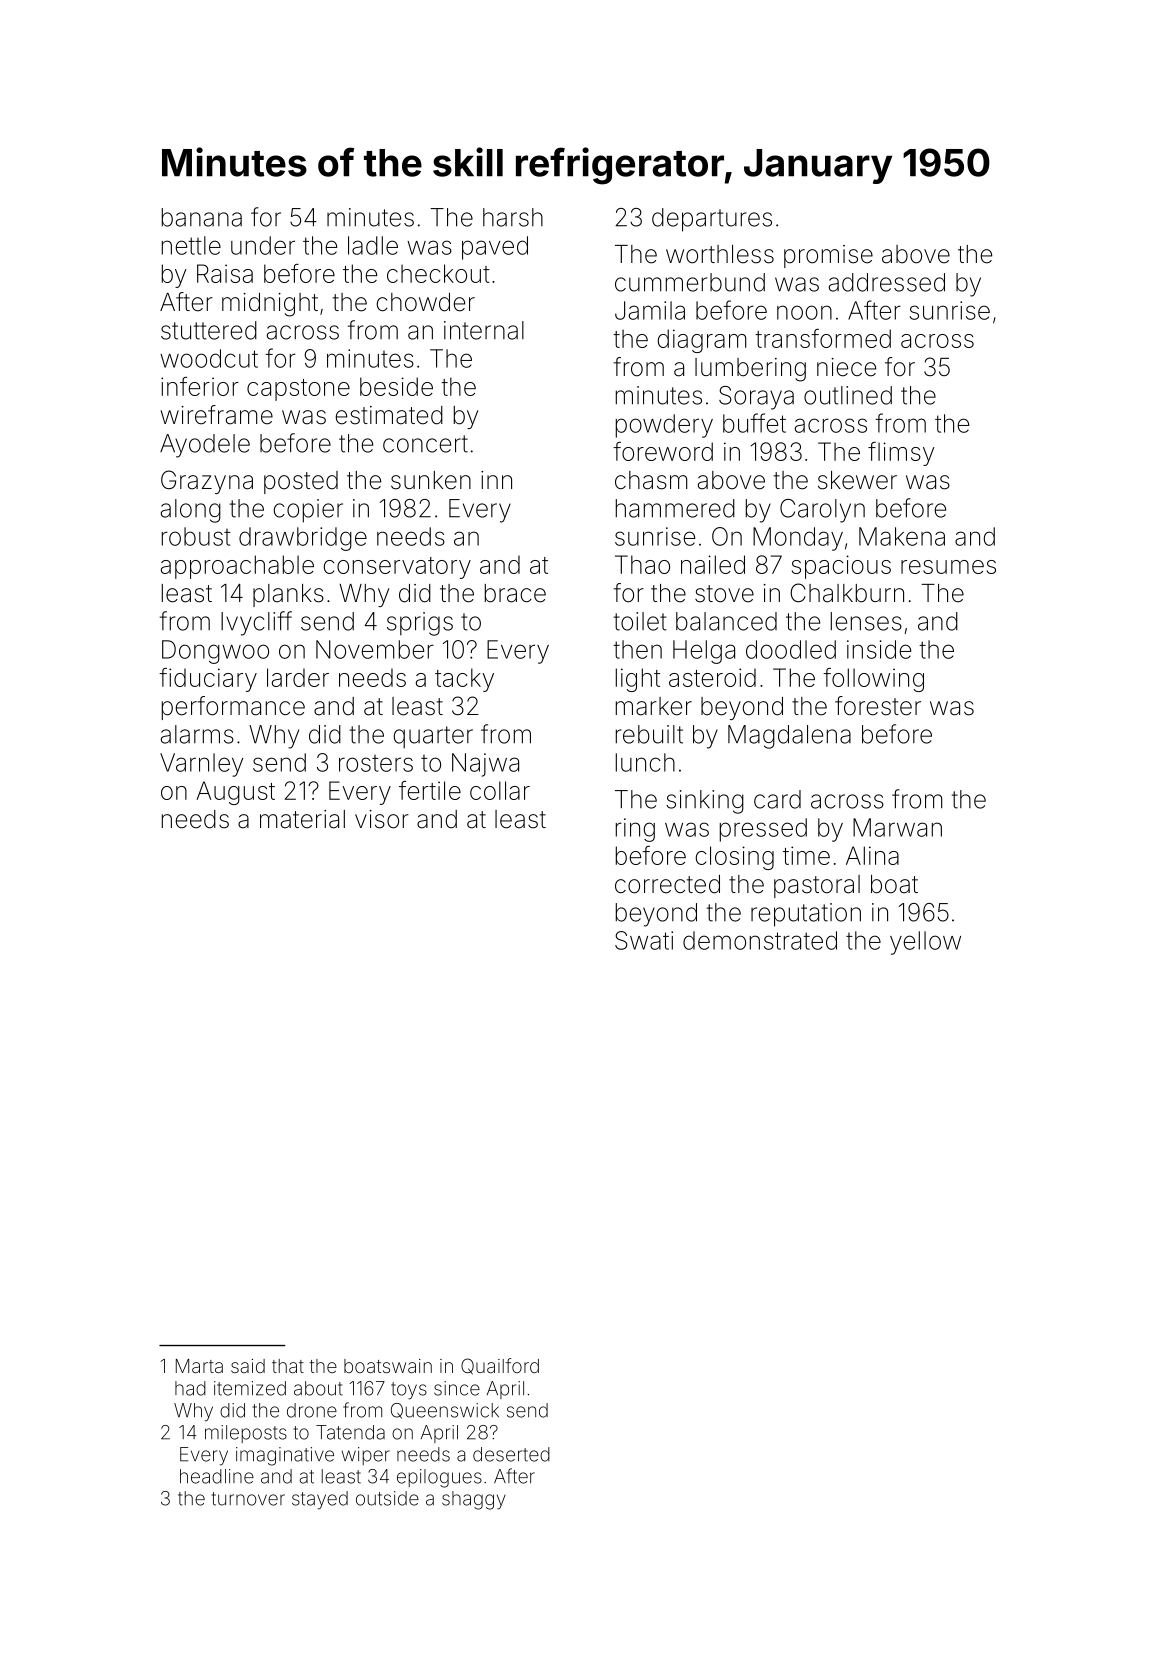  Describe the element at coordinates (248, 1366) in the screenshot. I see `said` at that location.
